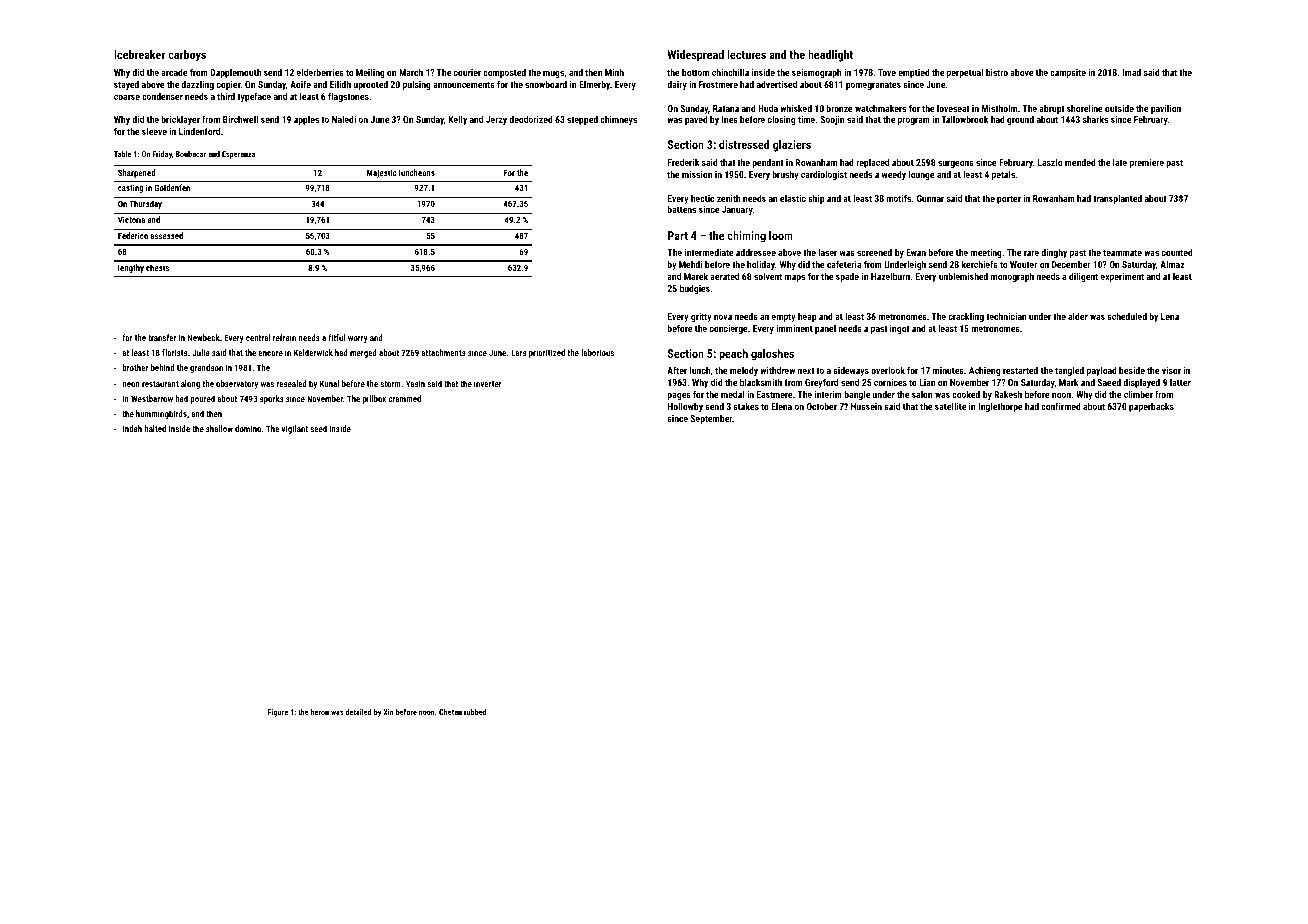  What do you see at coordinates (278, 713) in the screenshot?
I see `Figure` at bounding box center [278, 713].
